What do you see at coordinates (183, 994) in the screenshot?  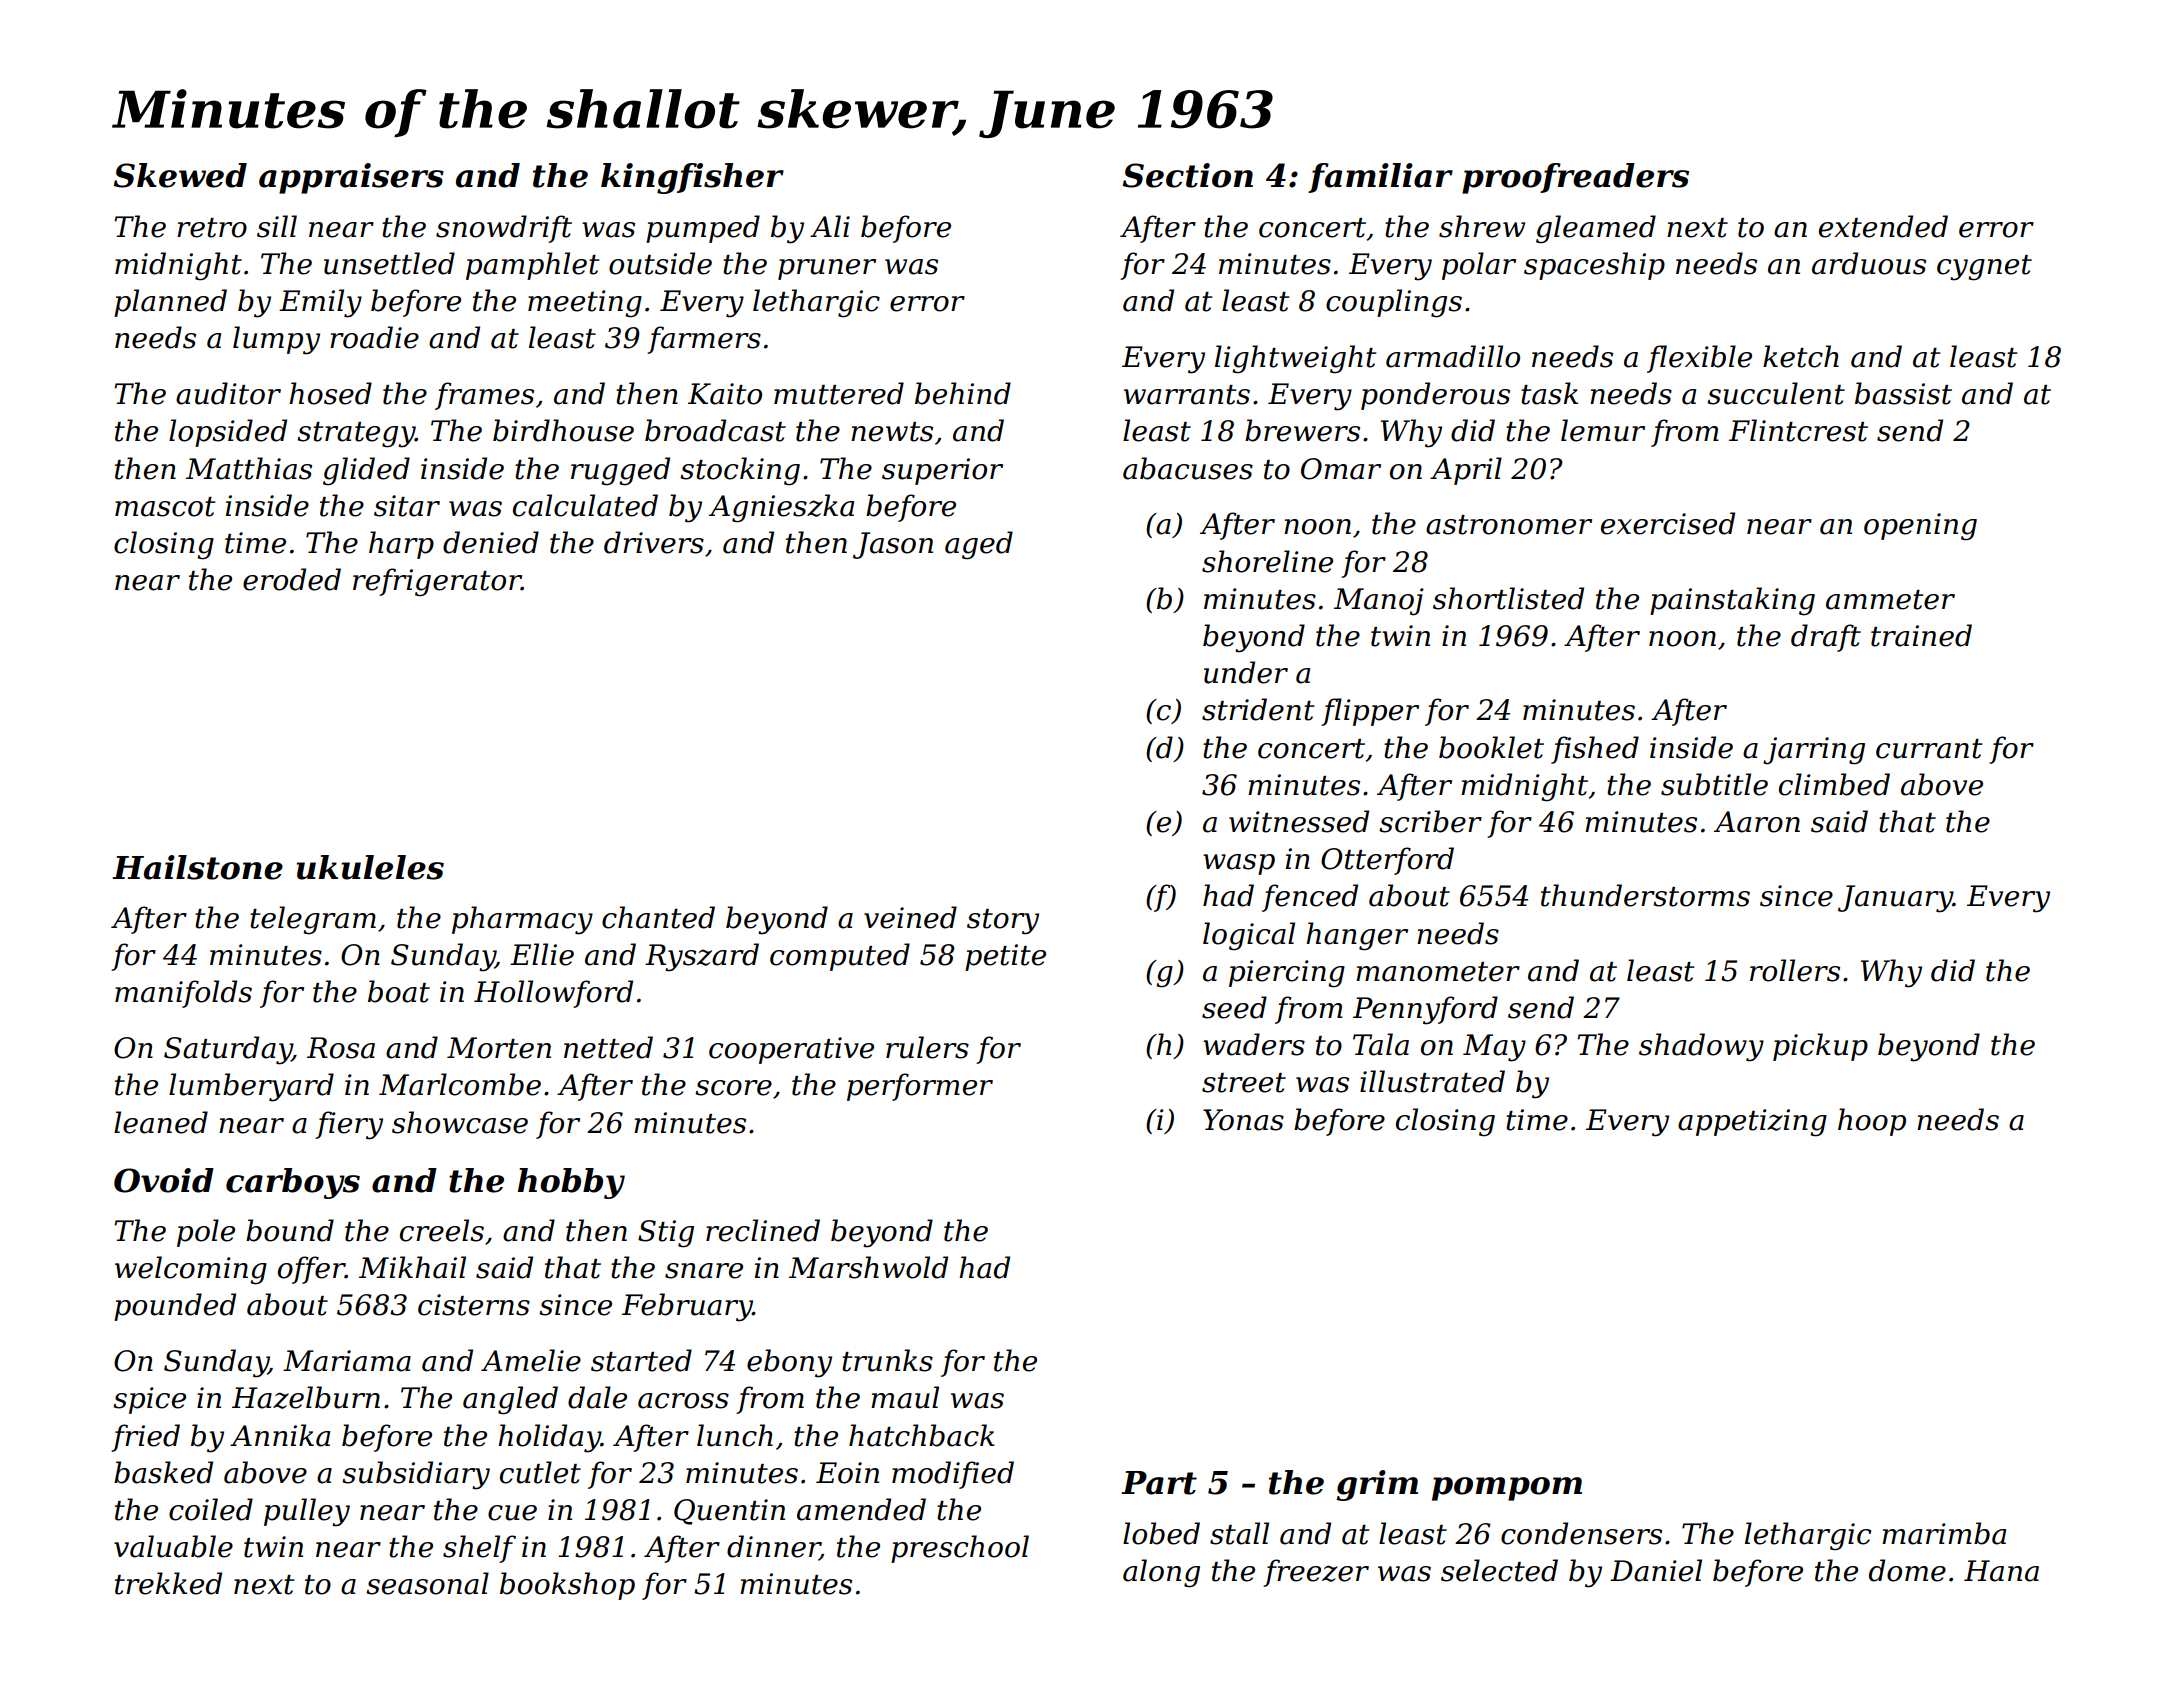 I see `manifolds` at bounding box center [183, 994].
